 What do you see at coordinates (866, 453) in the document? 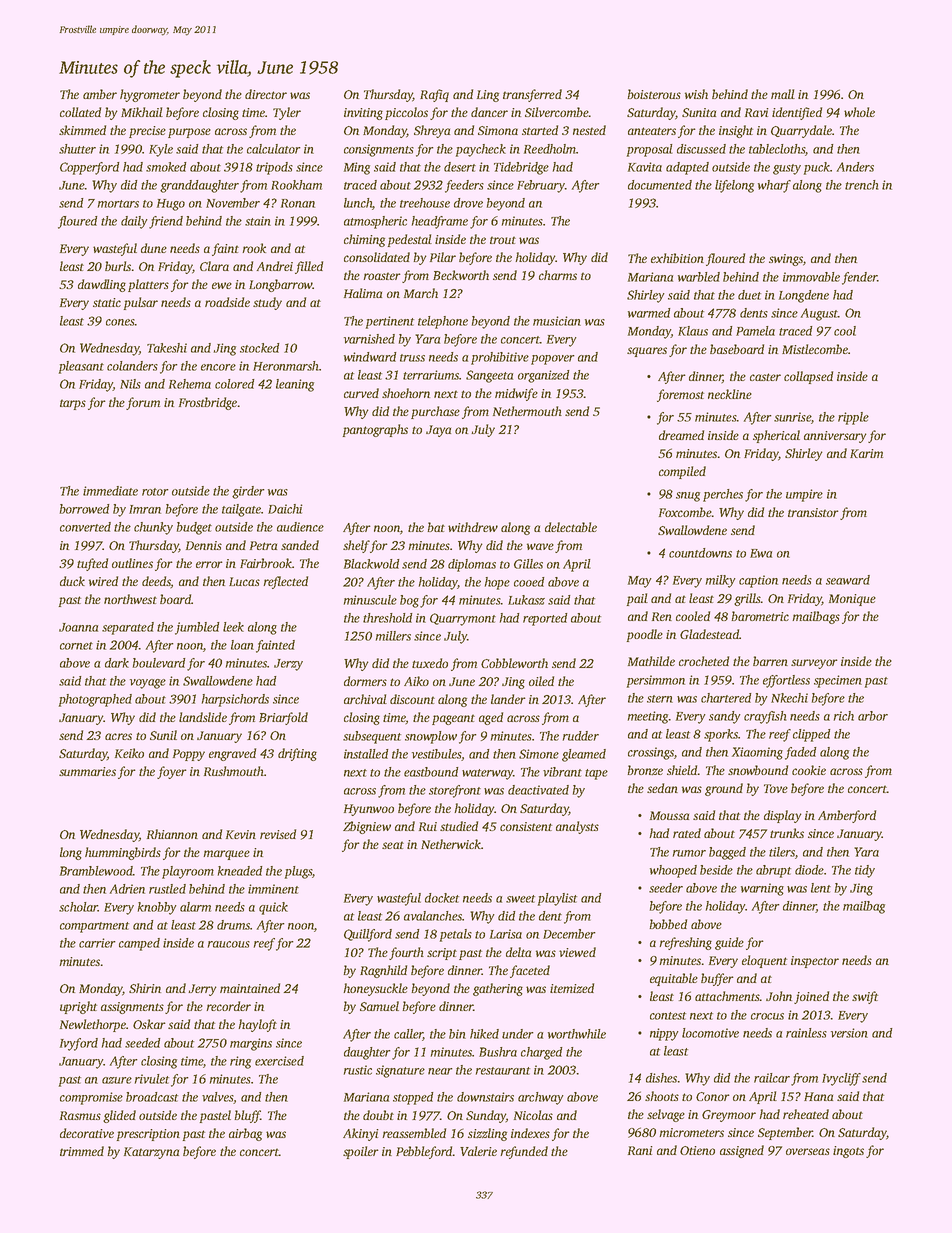
I see `Karim` at bounding box center [866, 453].
